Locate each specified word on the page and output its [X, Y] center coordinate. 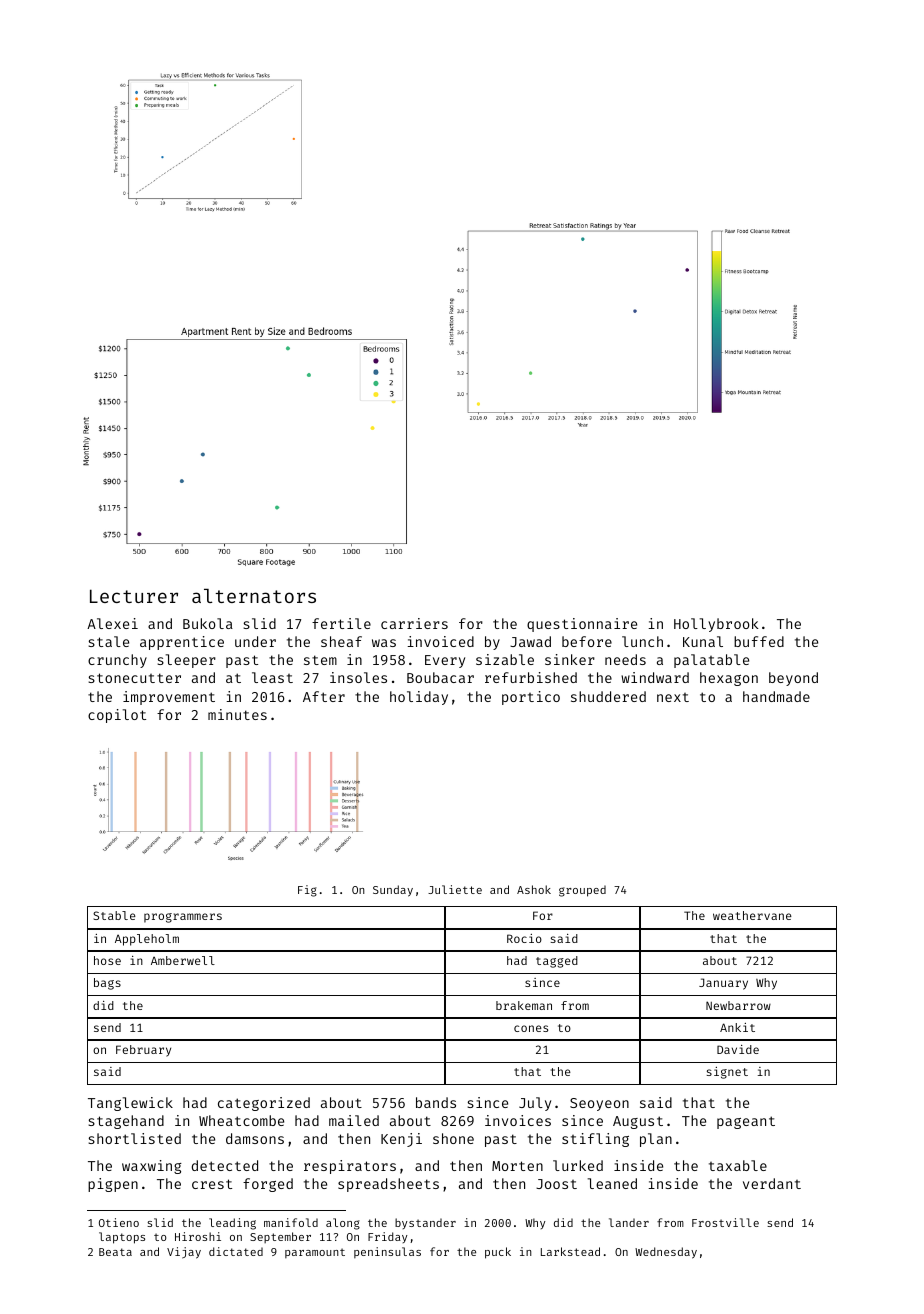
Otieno [119, 1222]
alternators [254, 596]
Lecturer [134, 596]
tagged [557, 962]
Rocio [524, 938]
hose [107, 960]
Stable [114, 915]
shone [453, 1138]
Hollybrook [716, 625]
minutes [237, 714]
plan [656, 1140]
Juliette [455, 889]
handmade [776, 696]
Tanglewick [130, 1104]
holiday [419, 698]
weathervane [752, 915]
